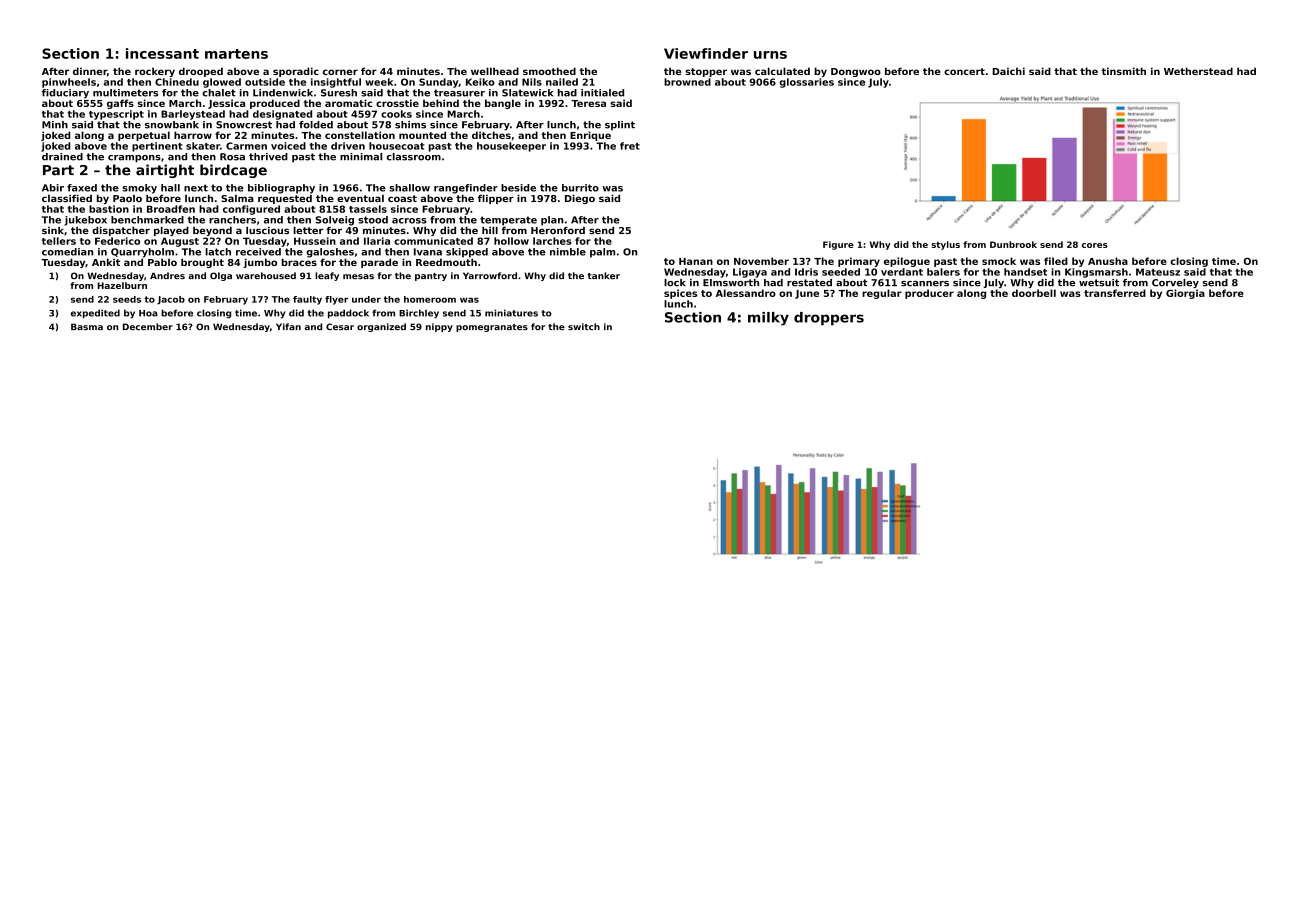  What do you see at coordinates (1198, 71) in the image?
I see `Wetherstead` at bounding box center [1198, 71].
